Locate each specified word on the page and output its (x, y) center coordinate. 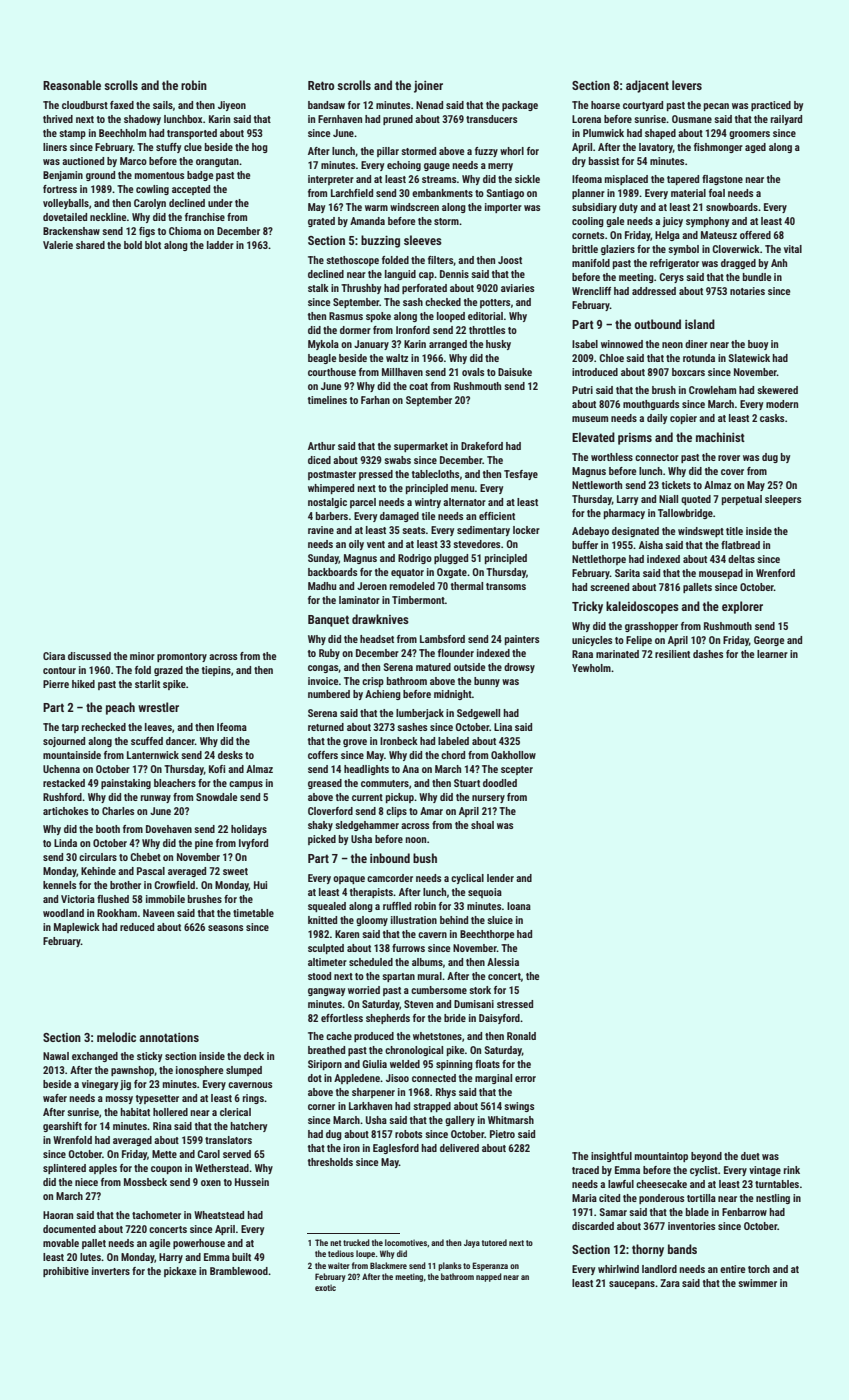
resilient (672, 654)
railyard (786, 120)
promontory (182, 657)
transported (192, 134)
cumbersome (439, 990)
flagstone (722, 180)
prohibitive (66, 1272)
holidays (249, 830)
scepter (517, 770)
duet (750, 1156)
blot (153, 245)
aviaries (517, 288)
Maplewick (77, 928)
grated (321, 222)
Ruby (329, 654)
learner (772, 654)
